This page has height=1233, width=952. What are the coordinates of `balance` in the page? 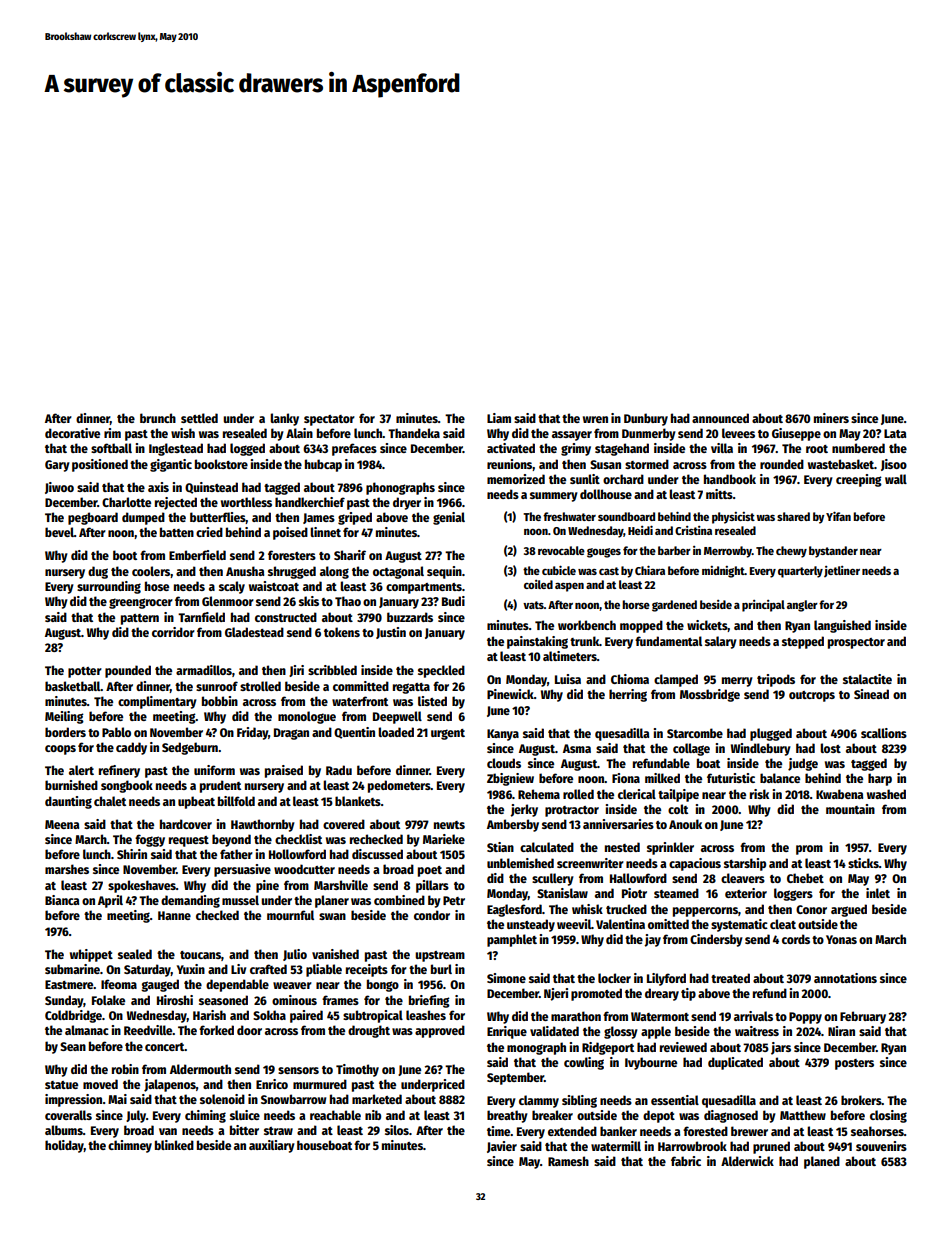 It's located at (780, 778).
